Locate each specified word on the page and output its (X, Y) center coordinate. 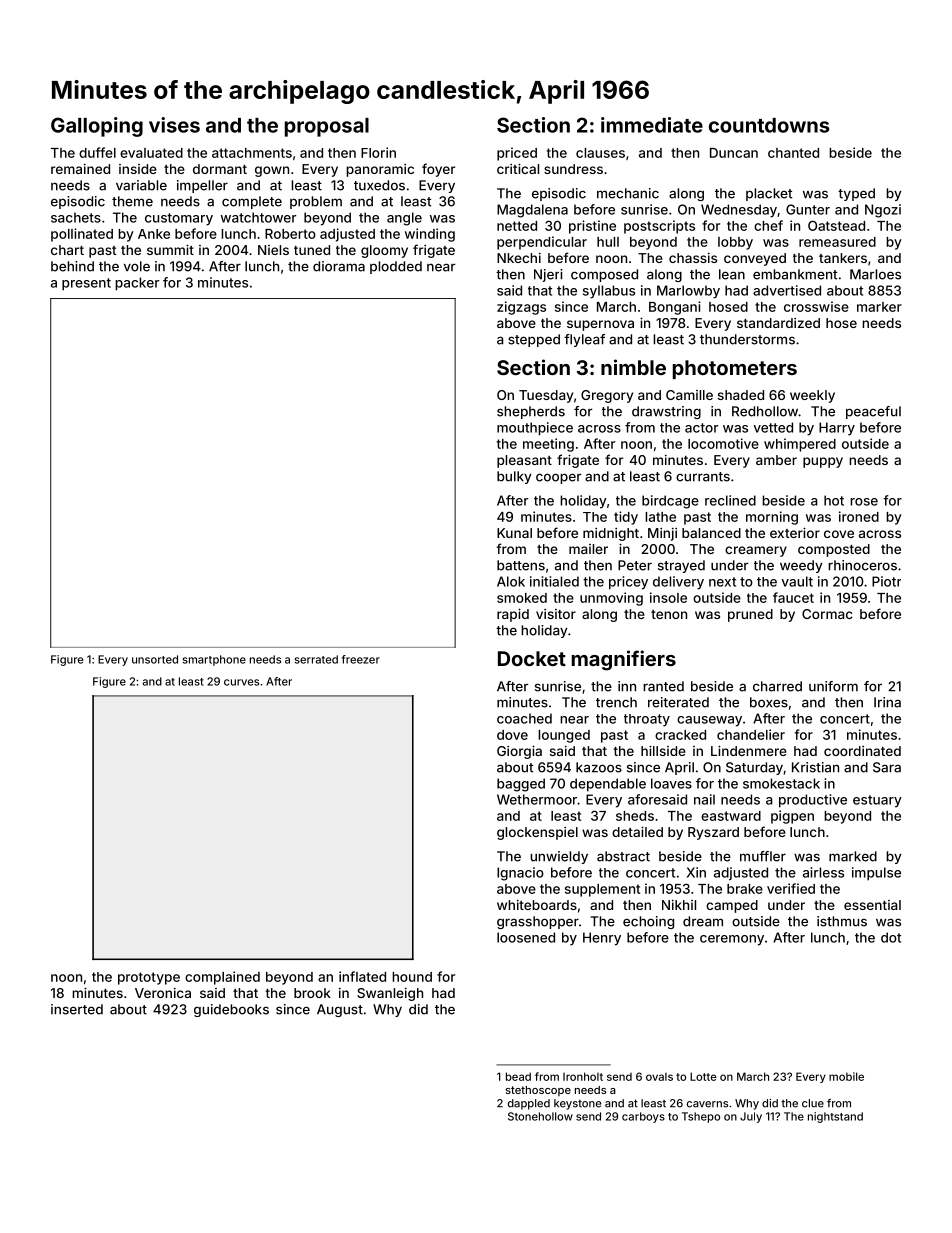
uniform (833, 686)
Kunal (514, 533)
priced (517, 154)
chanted (793, 153)
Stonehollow (540, 1116)
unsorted (155, 659)
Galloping (97, 127)
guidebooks (231, 1010)
